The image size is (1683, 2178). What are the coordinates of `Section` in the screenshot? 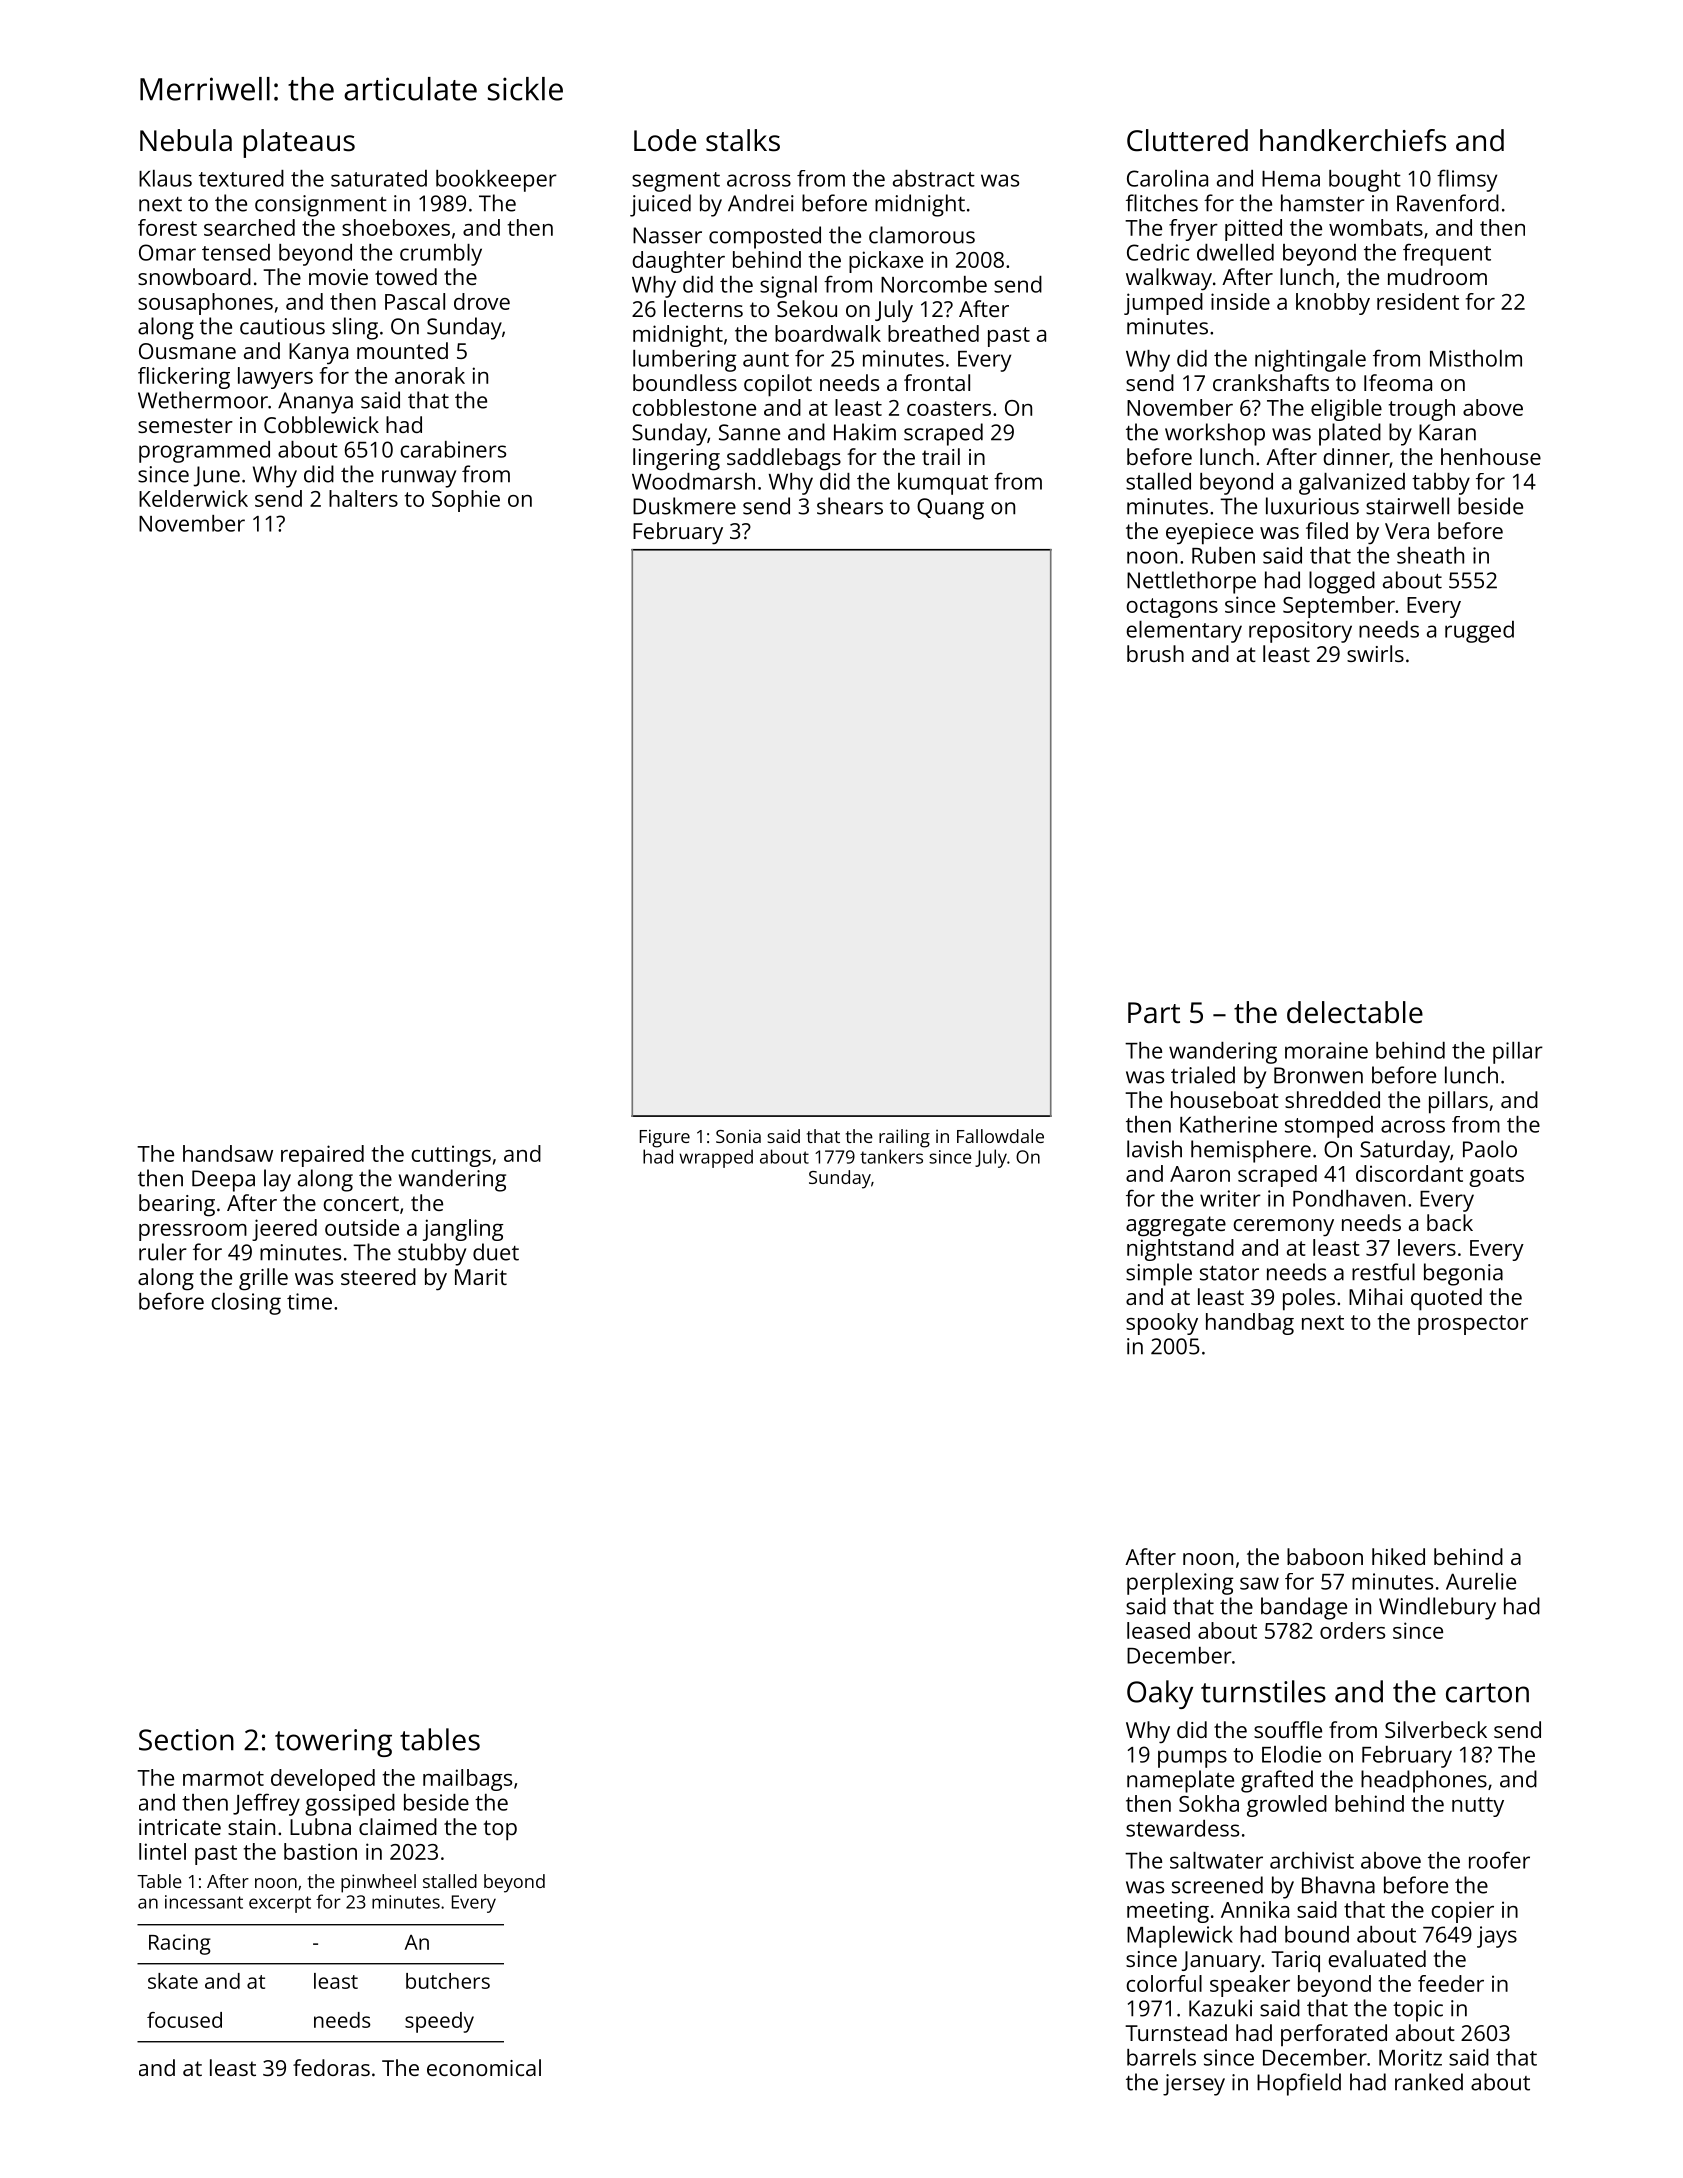 It's located at (186, 1740).
